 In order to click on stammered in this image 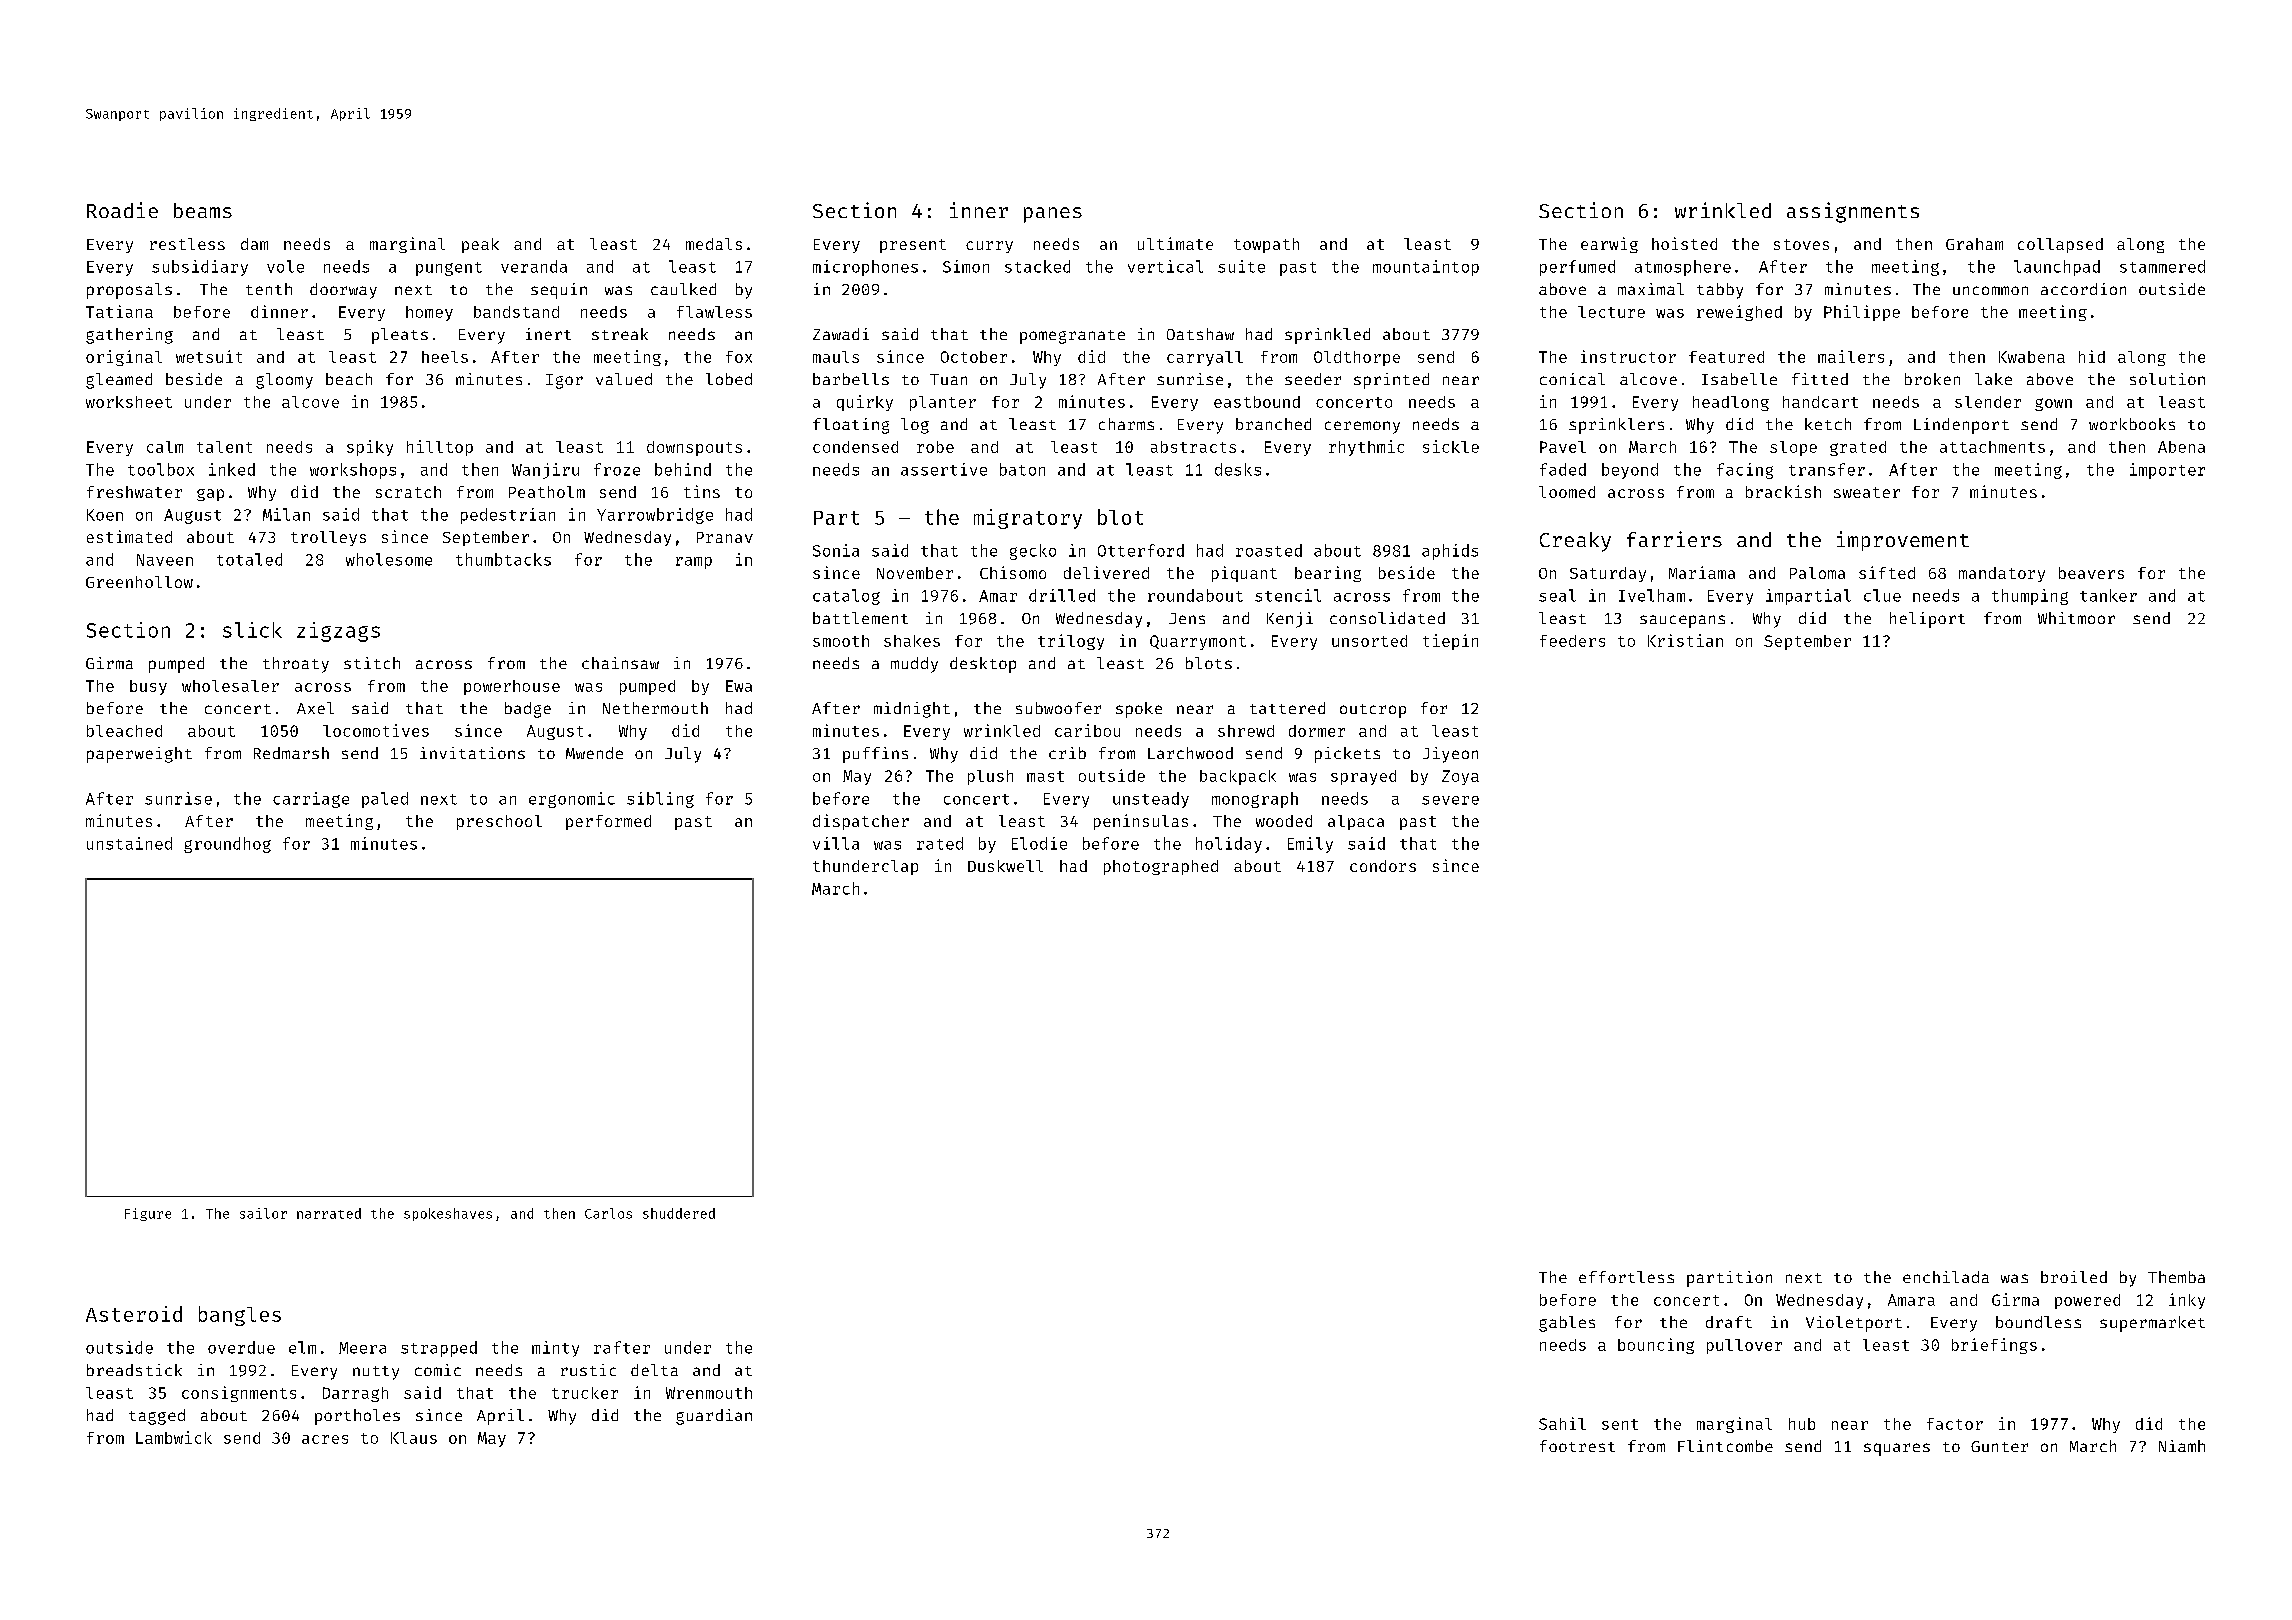, I will do `click(2162, 266)`.
